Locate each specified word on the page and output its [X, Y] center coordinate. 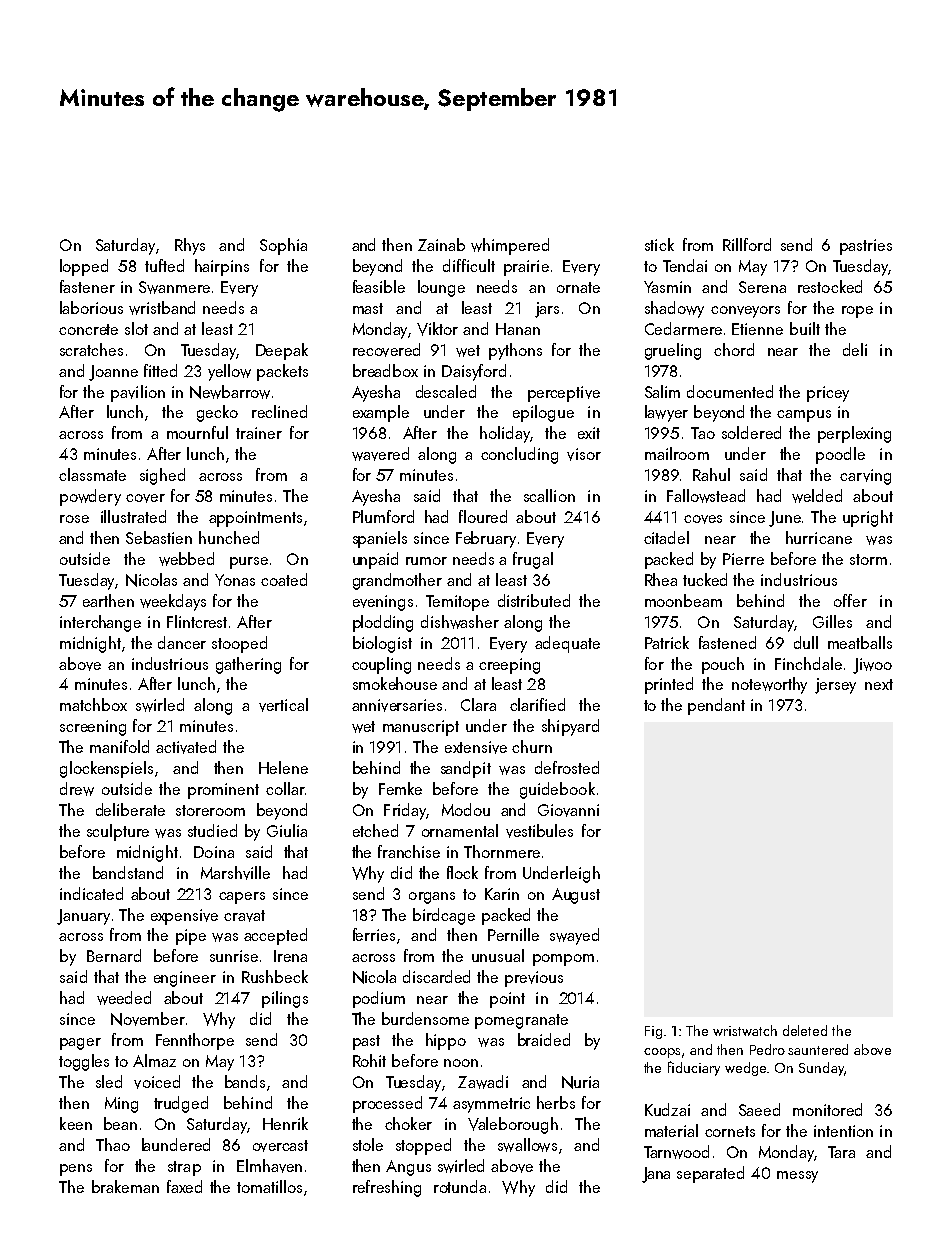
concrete [88, 329]
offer [850, 600]
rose [74, 519]
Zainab [441, 244]
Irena [290, 956]
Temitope [457, 603]
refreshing [387, 1188]
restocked [830, 286]
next [879, 684]
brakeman [125, 1186]
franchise [409, 851]
